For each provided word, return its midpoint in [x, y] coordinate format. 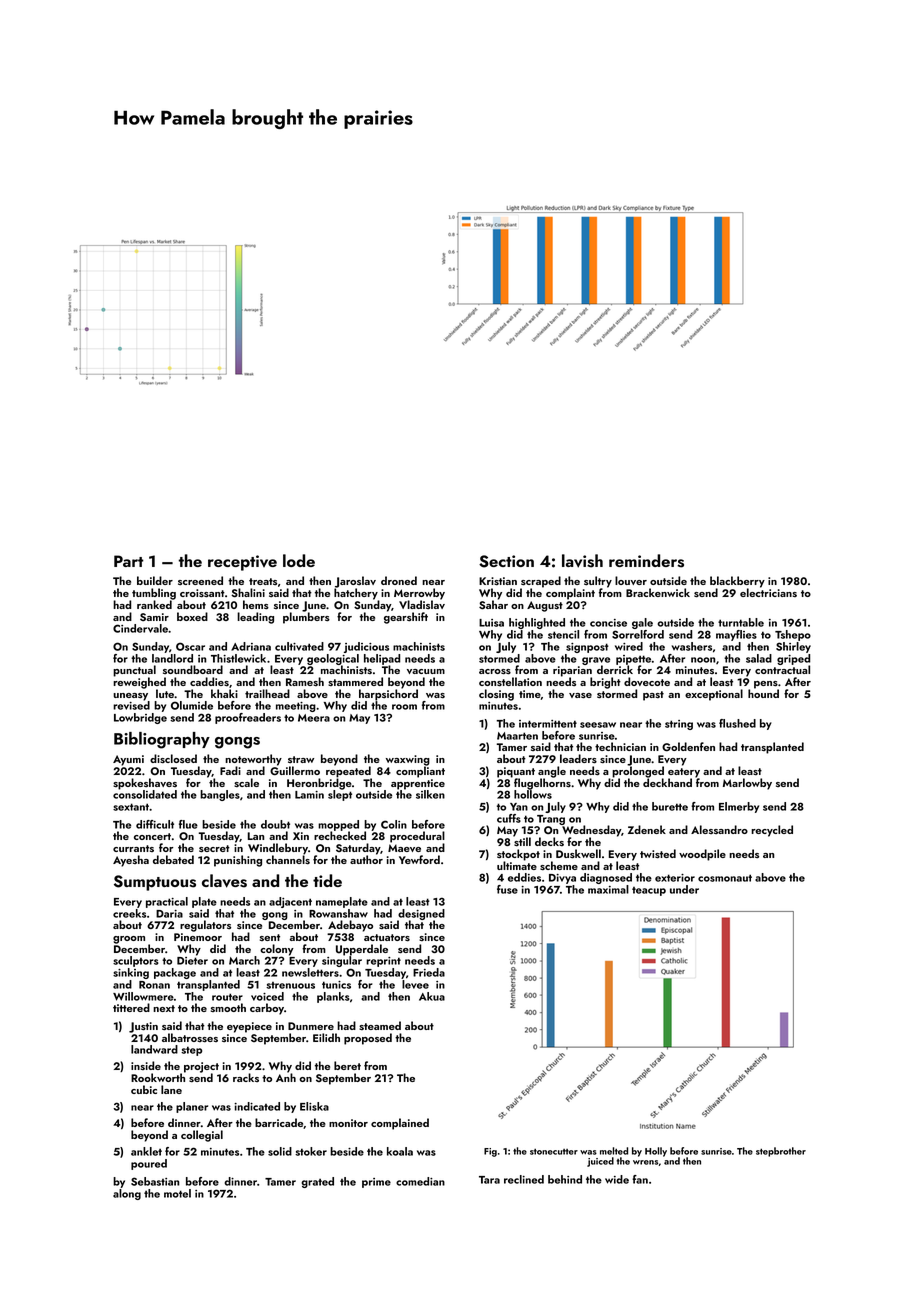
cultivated [299, 646]
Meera [314, 718]
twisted [658, 854]
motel [177, 1193]
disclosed [173, 759]
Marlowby [747, 784]
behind [565, 1179]
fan [640, 1179]
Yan [519, 807]
